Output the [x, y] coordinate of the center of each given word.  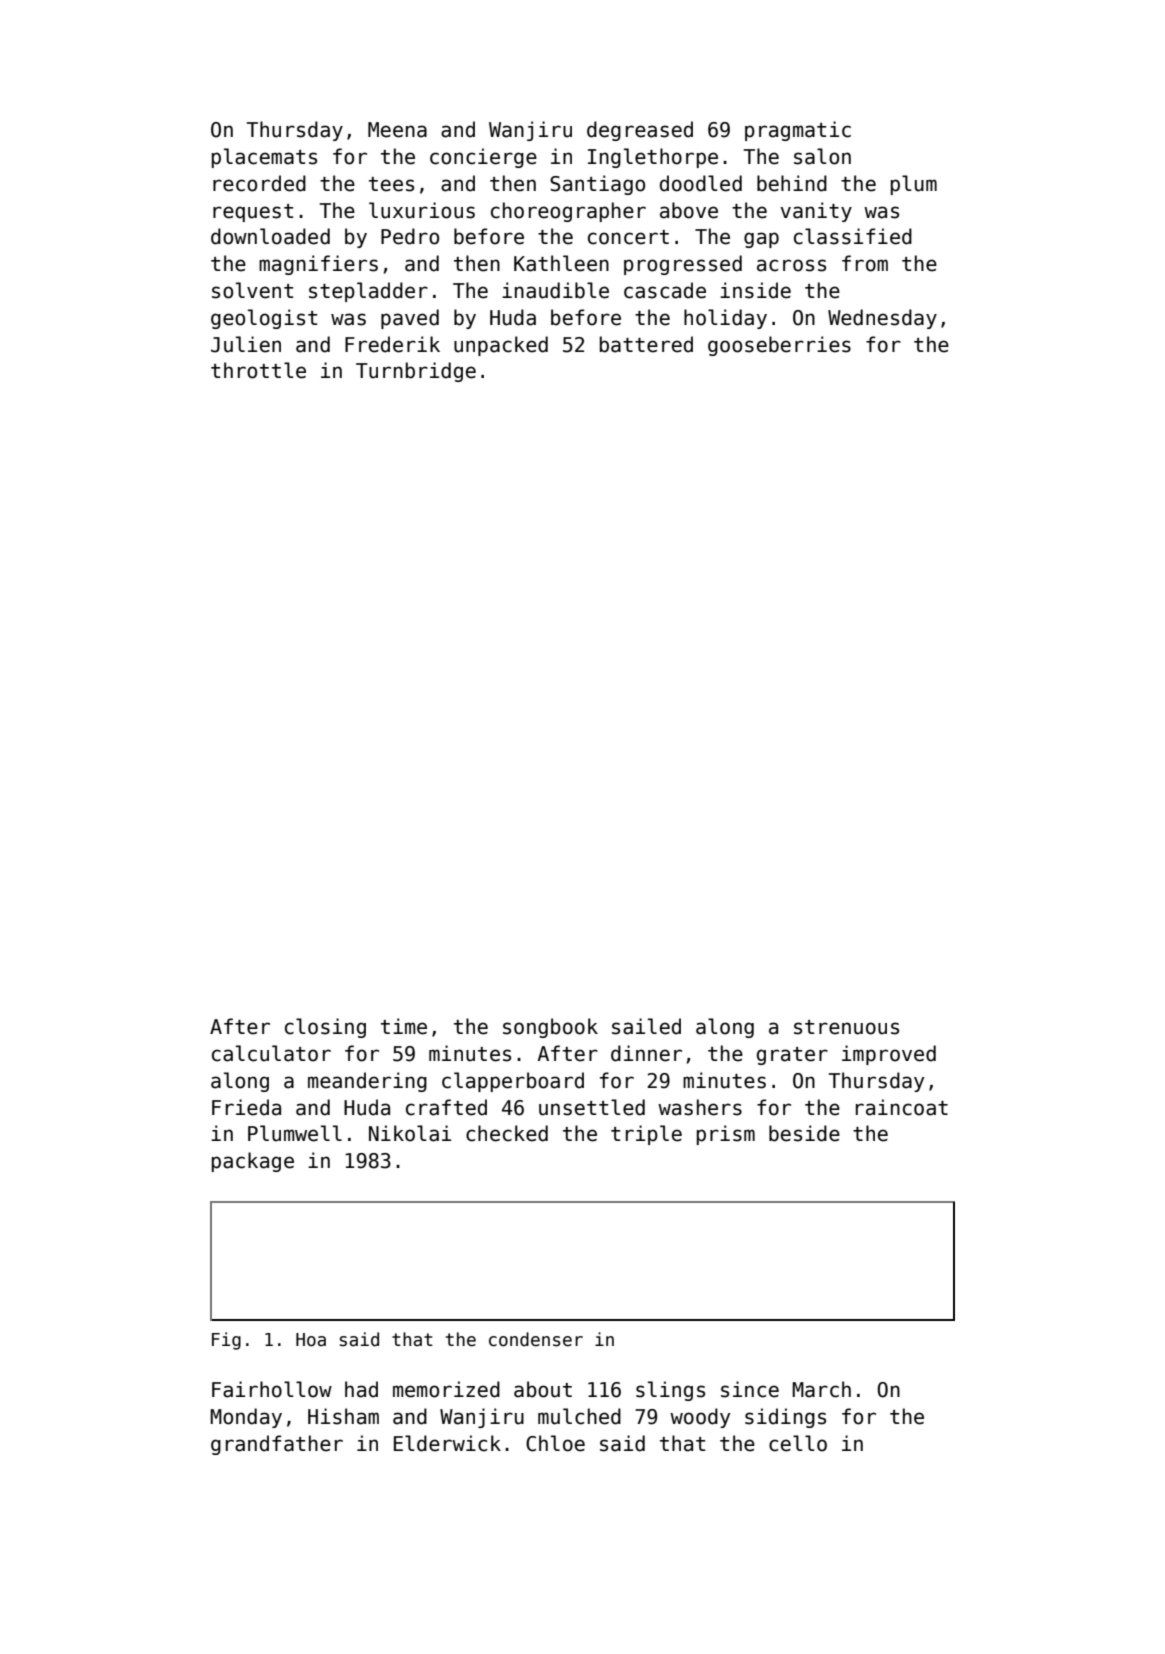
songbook [550, 1028]
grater [792, 1056]
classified [853, 236]
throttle [258, 370]
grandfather [277, 1445]
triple [646, 1135]
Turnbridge [416, 372]
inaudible [555, 290]
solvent [252, 290]
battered [646, 344]
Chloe [555, 1443]
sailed [646, 1026]
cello [798, 1443]
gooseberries [779, 346]
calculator [271, 1053]
